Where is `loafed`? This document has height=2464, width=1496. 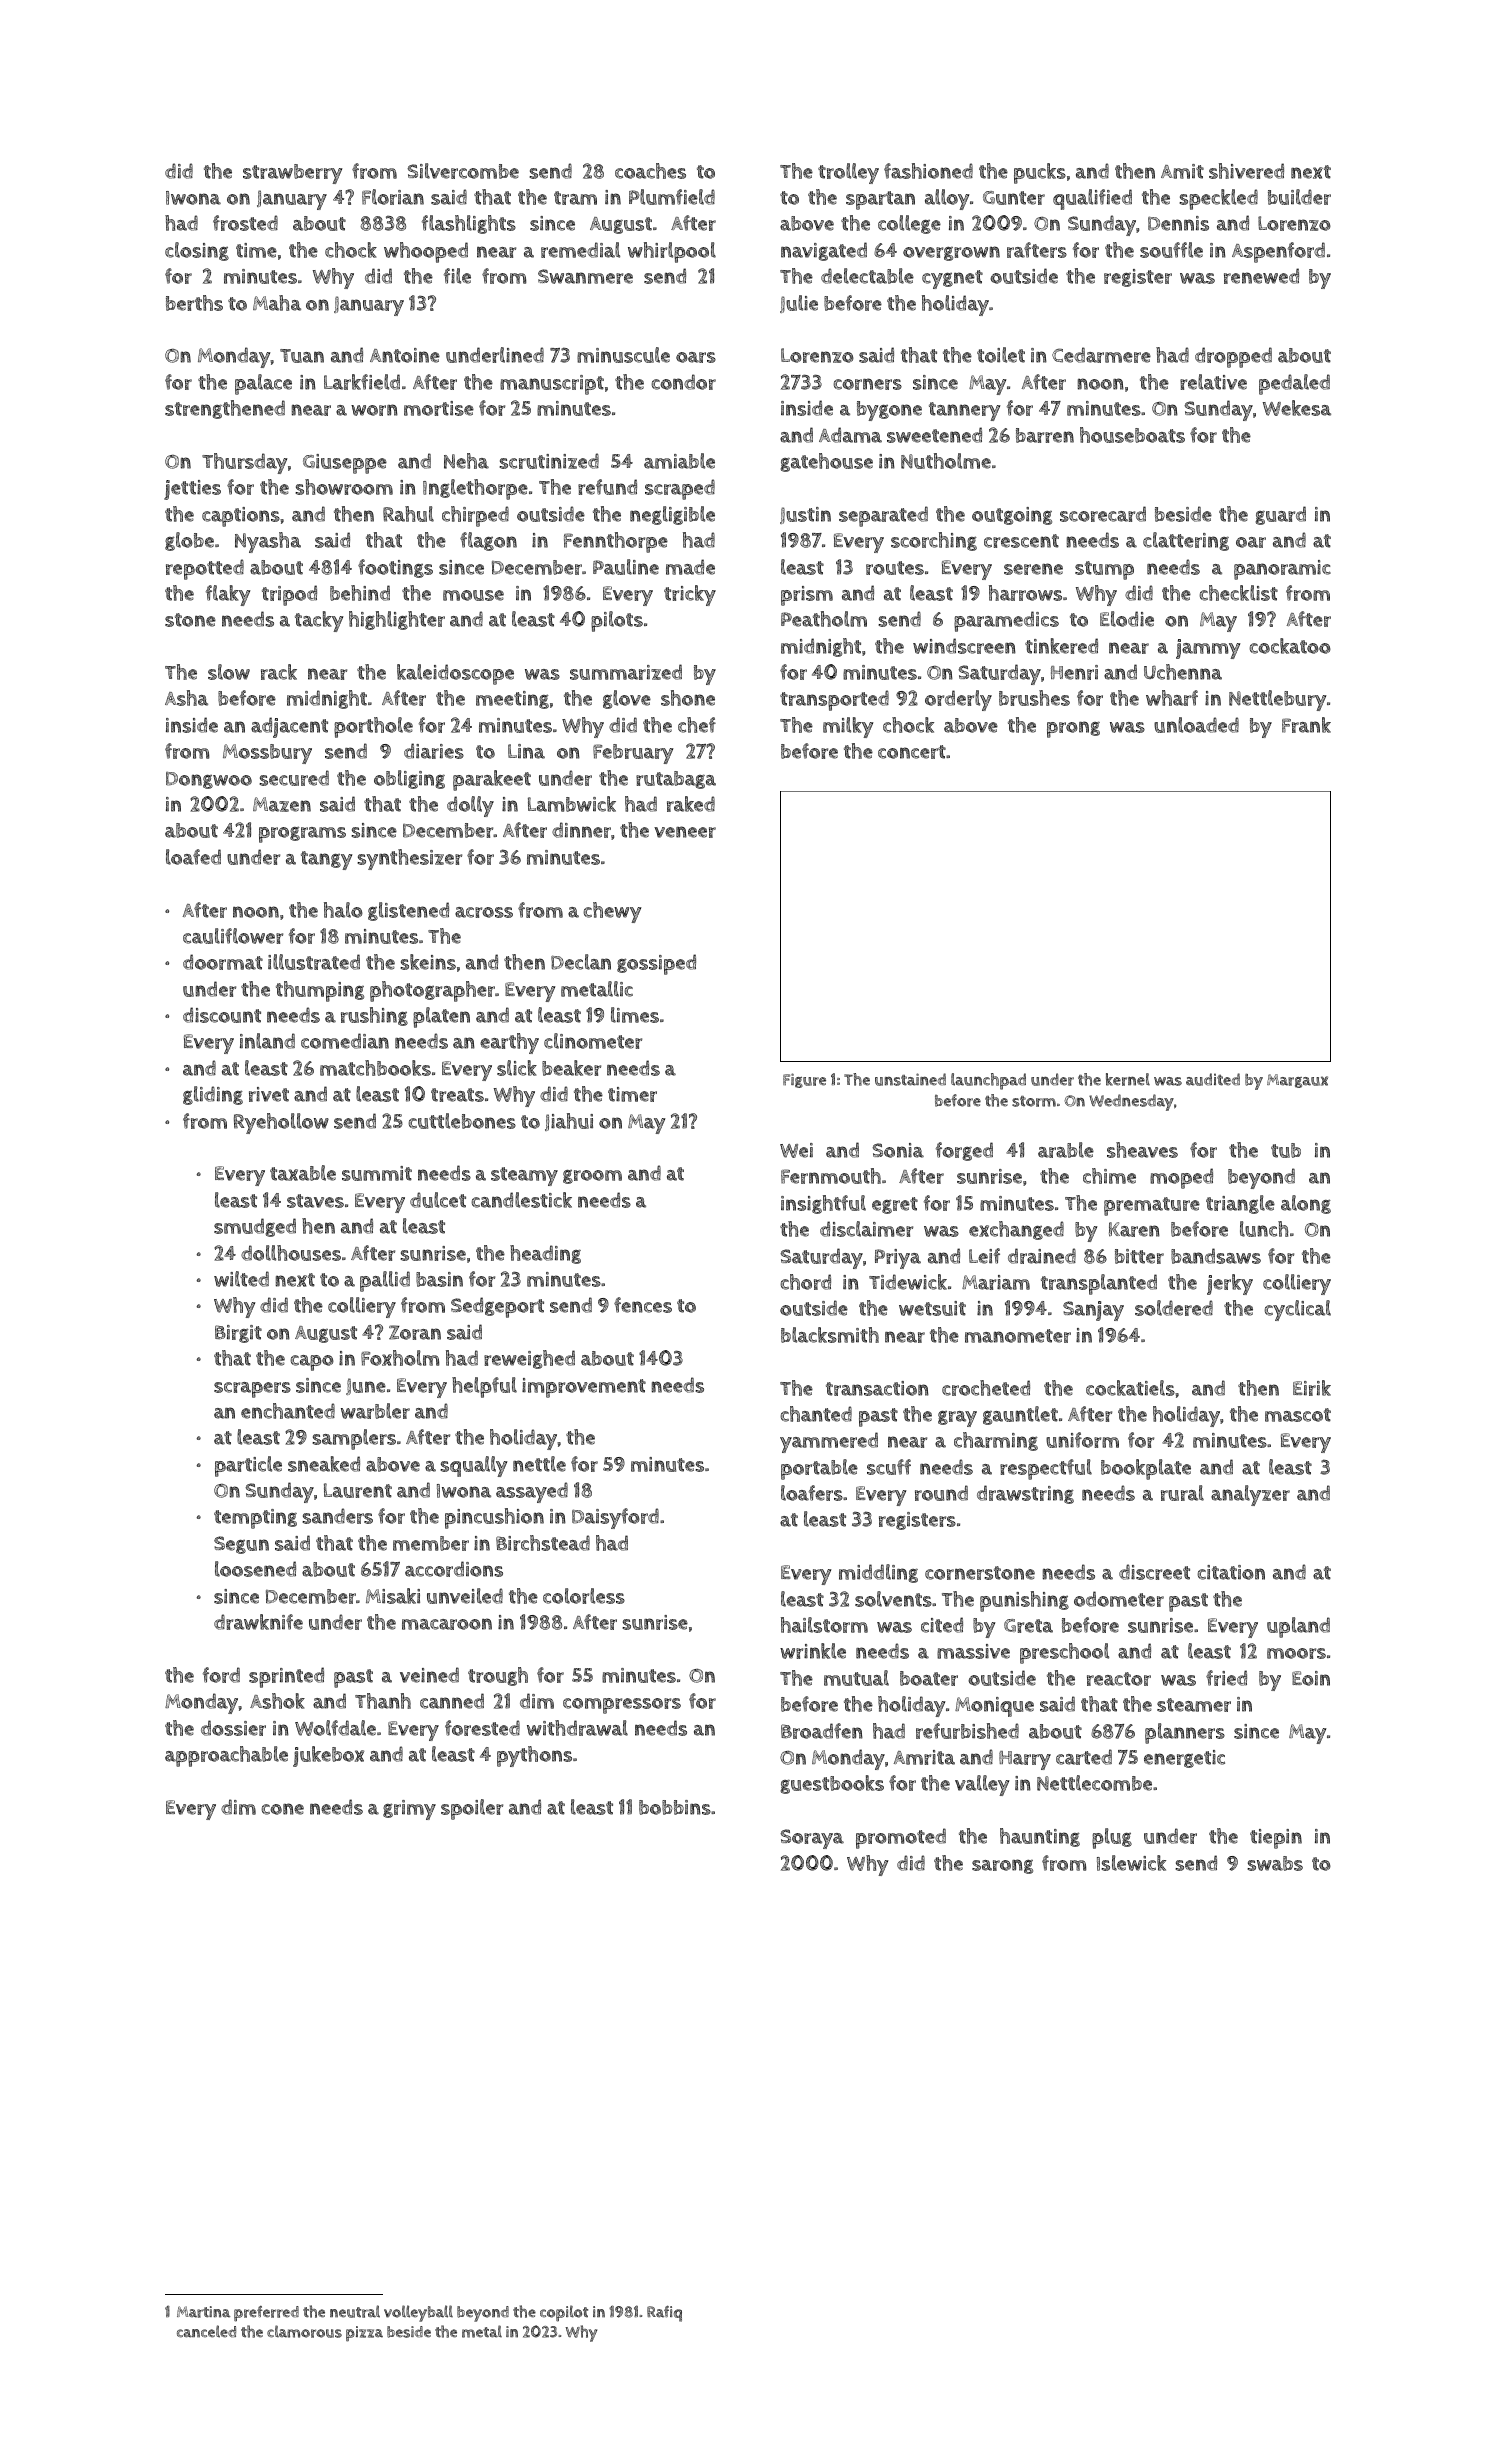
loafed is located at coordinates (193, 857).
